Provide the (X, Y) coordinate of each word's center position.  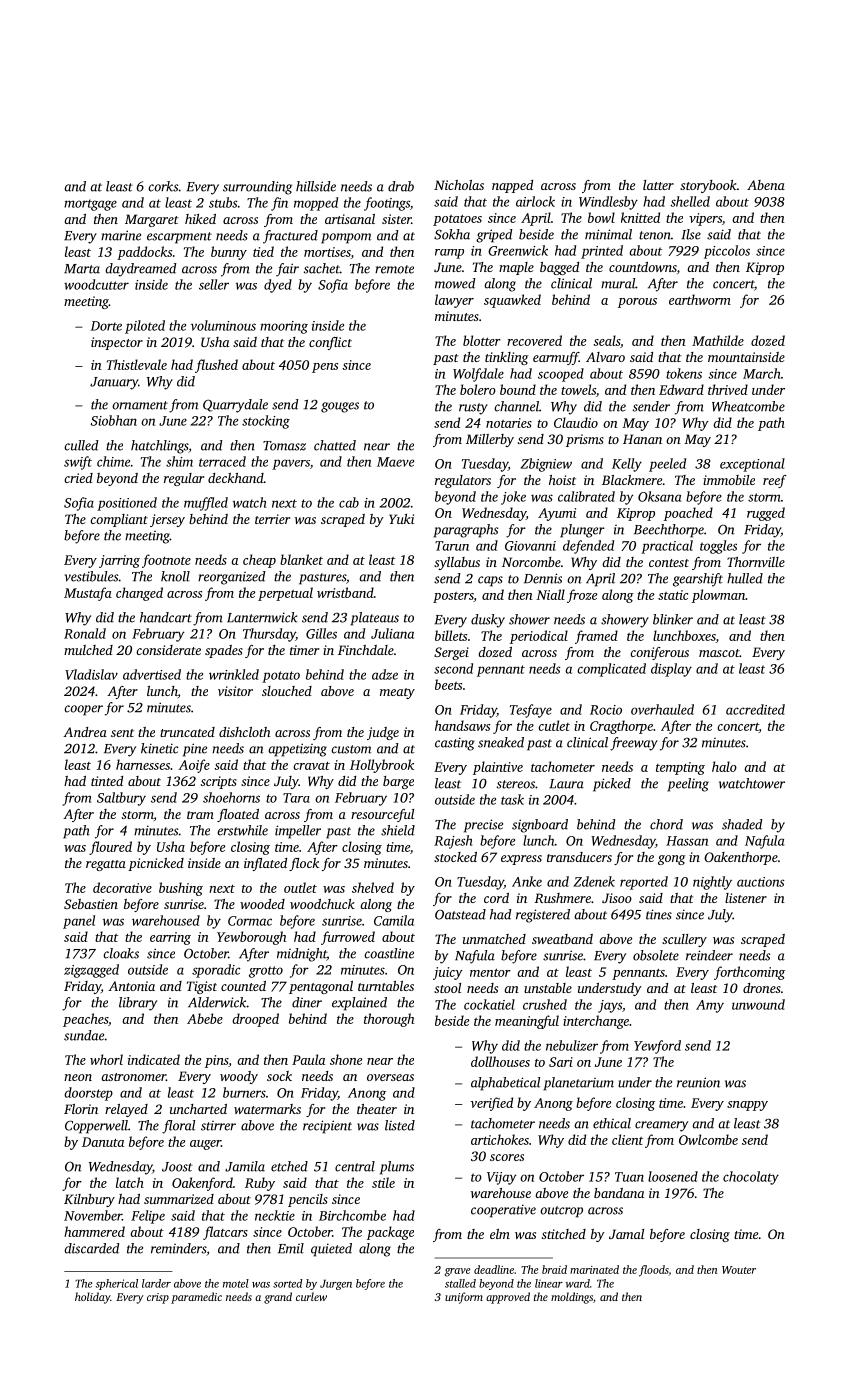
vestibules (91, 576)
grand (278, 1298)
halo (724, 766)
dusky (488, 621)
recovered (534, 340)
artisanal (350, 219)
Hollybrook (382, 766)
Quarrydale (235, 406)
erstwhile (242, 830)
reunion (698, 1082)
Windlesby (608, 203)
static (673, 595)
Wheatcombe (748, 406)
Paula (308, 1059)
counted (243, 986)
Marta (82, 269)
